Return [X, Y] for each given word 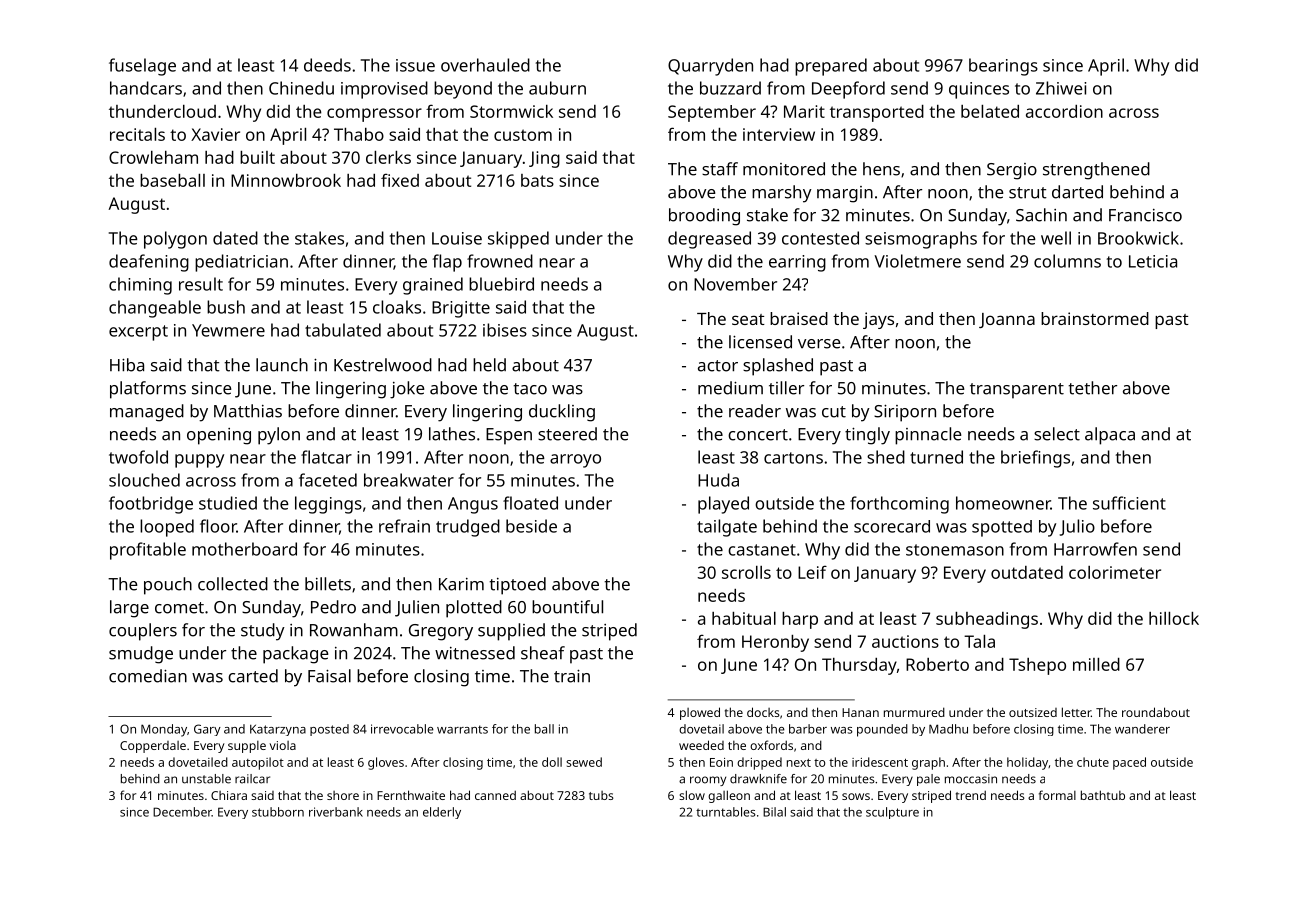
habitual [744, 618]
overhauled [485, 65]
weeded [701, 745]
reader [755, 411]
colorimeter [1115, 572]
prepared [831, 67]
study [263, 632]
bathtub [1103, 795]
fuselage [142, 67]
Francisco [1145, 215]
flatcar [326, 457]
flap [447, 263]
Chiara [229, 795]
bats [537, 180]
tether [1092, 388]
